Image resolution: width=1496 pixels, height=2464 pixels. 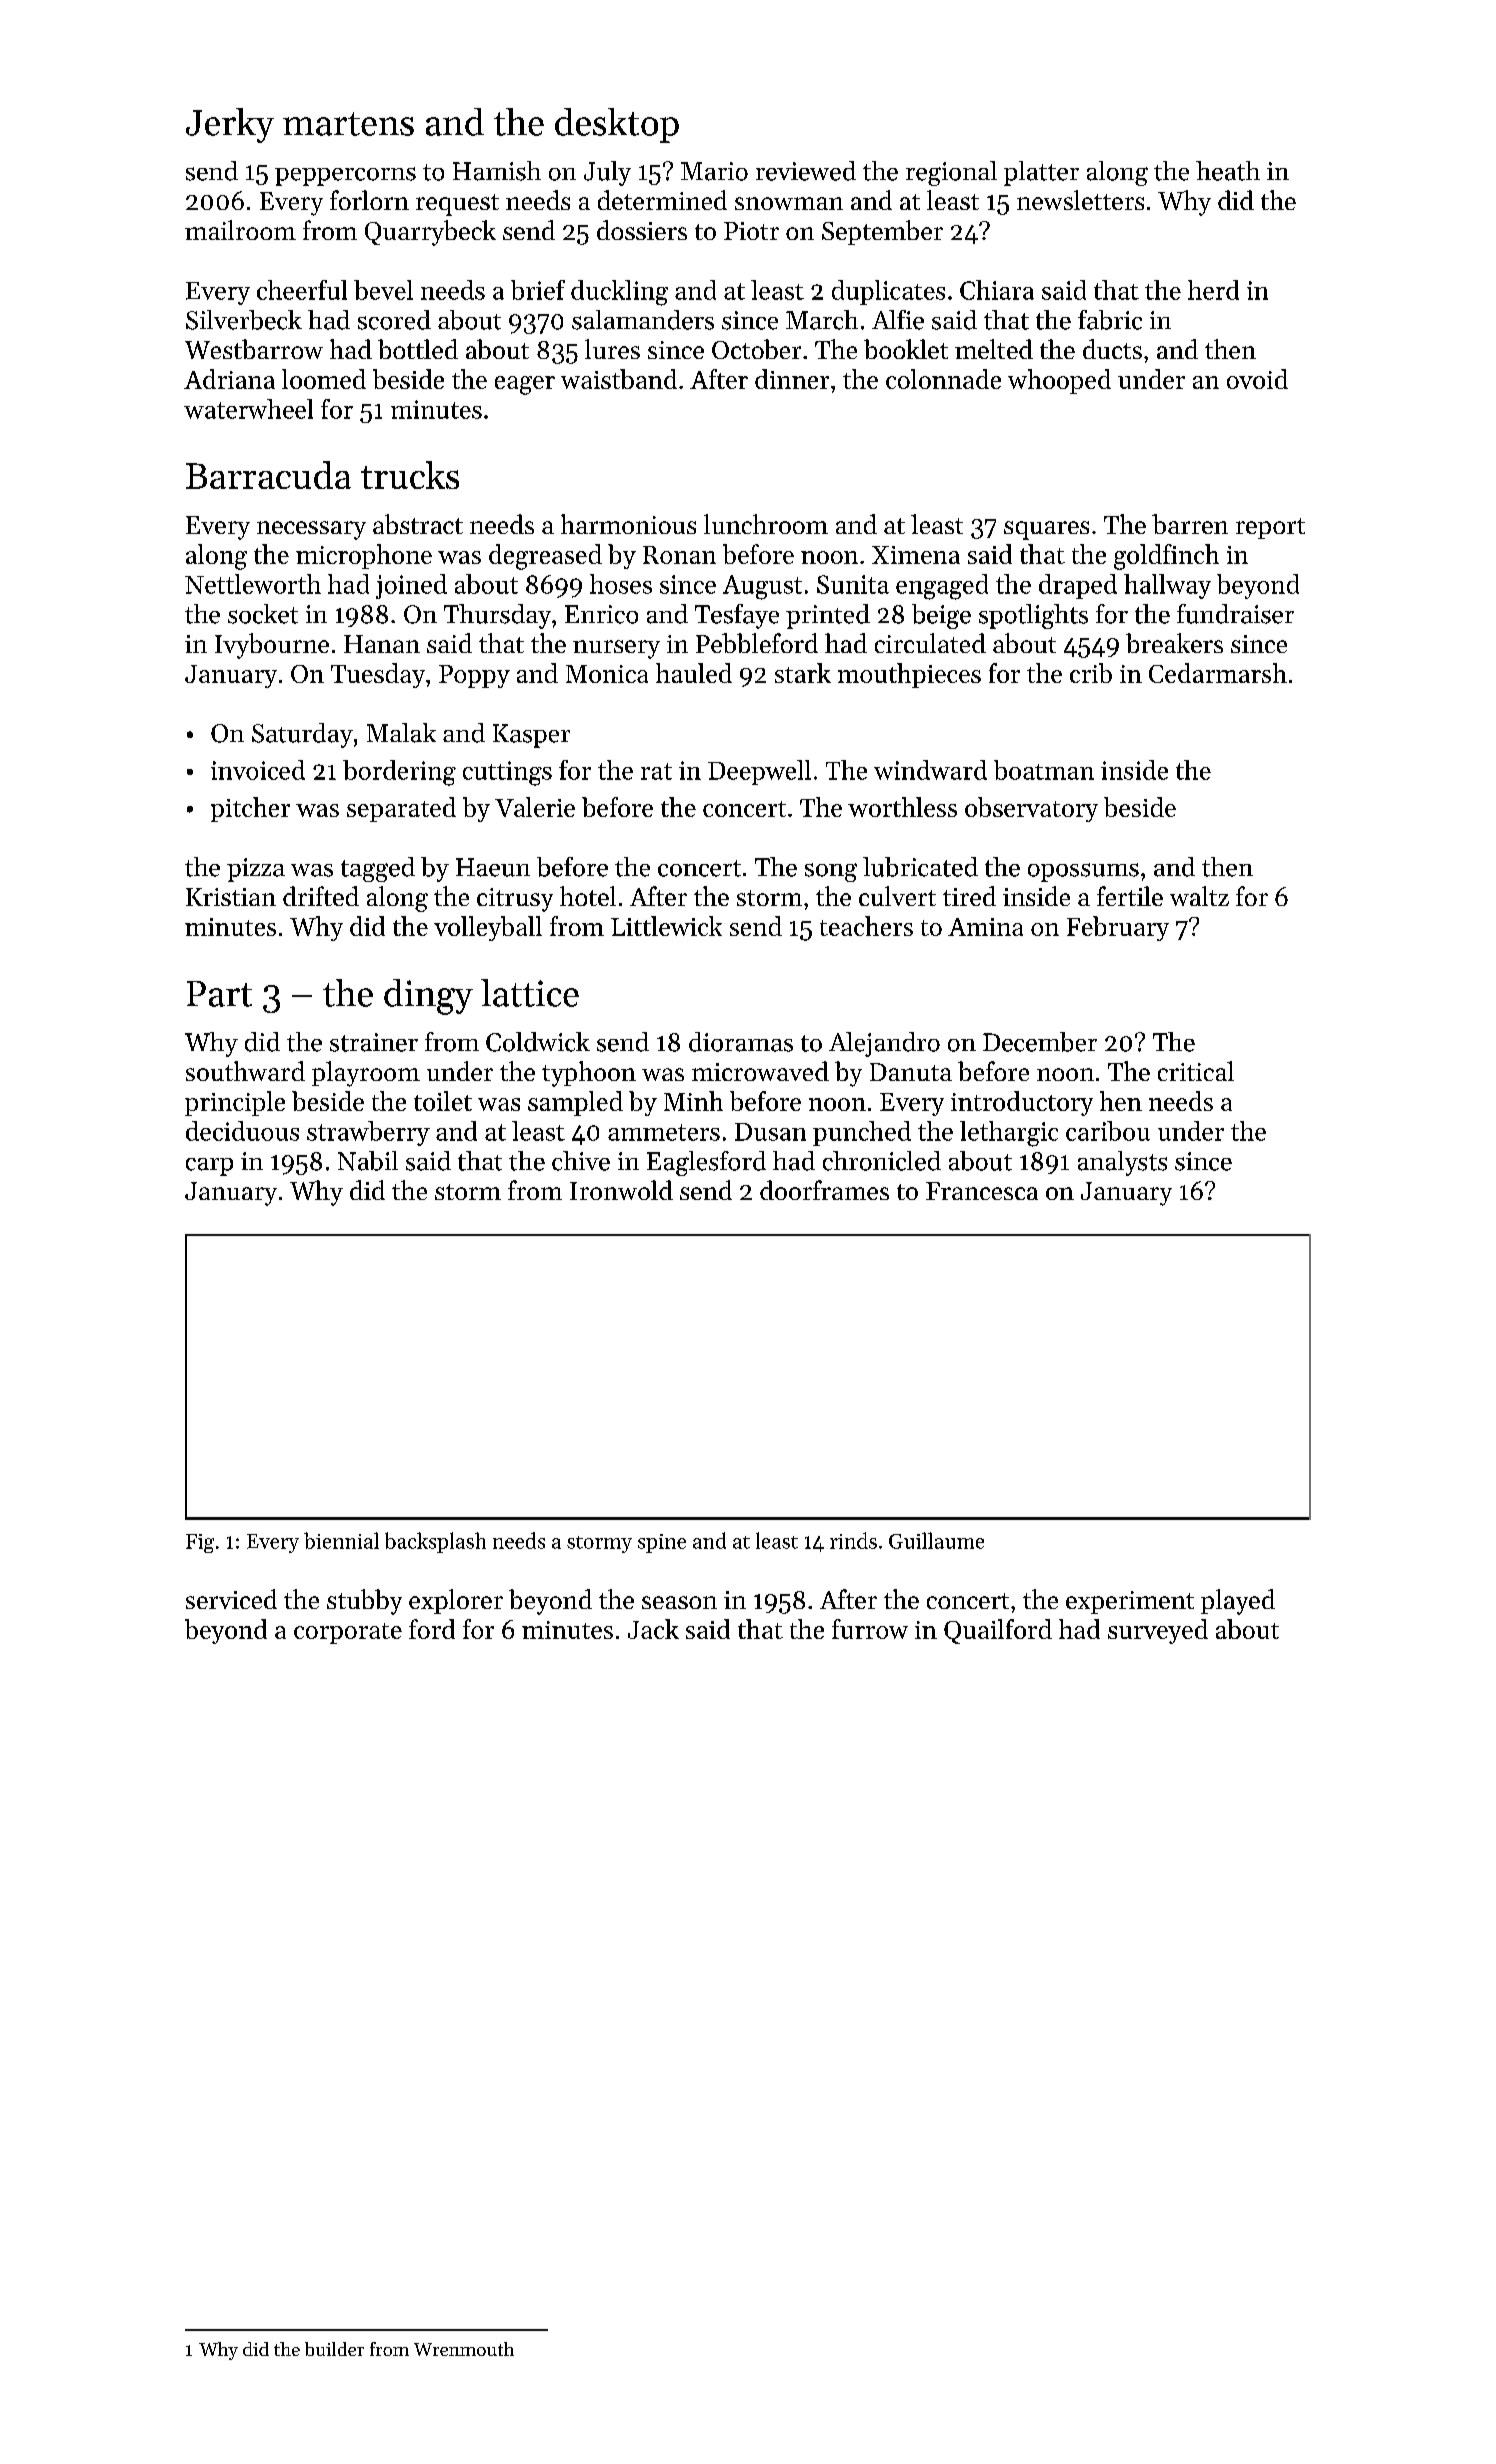 What do you see at coordinates (515, 900) in the document?
I see `citrusy` at bounding box center [515, 900].
